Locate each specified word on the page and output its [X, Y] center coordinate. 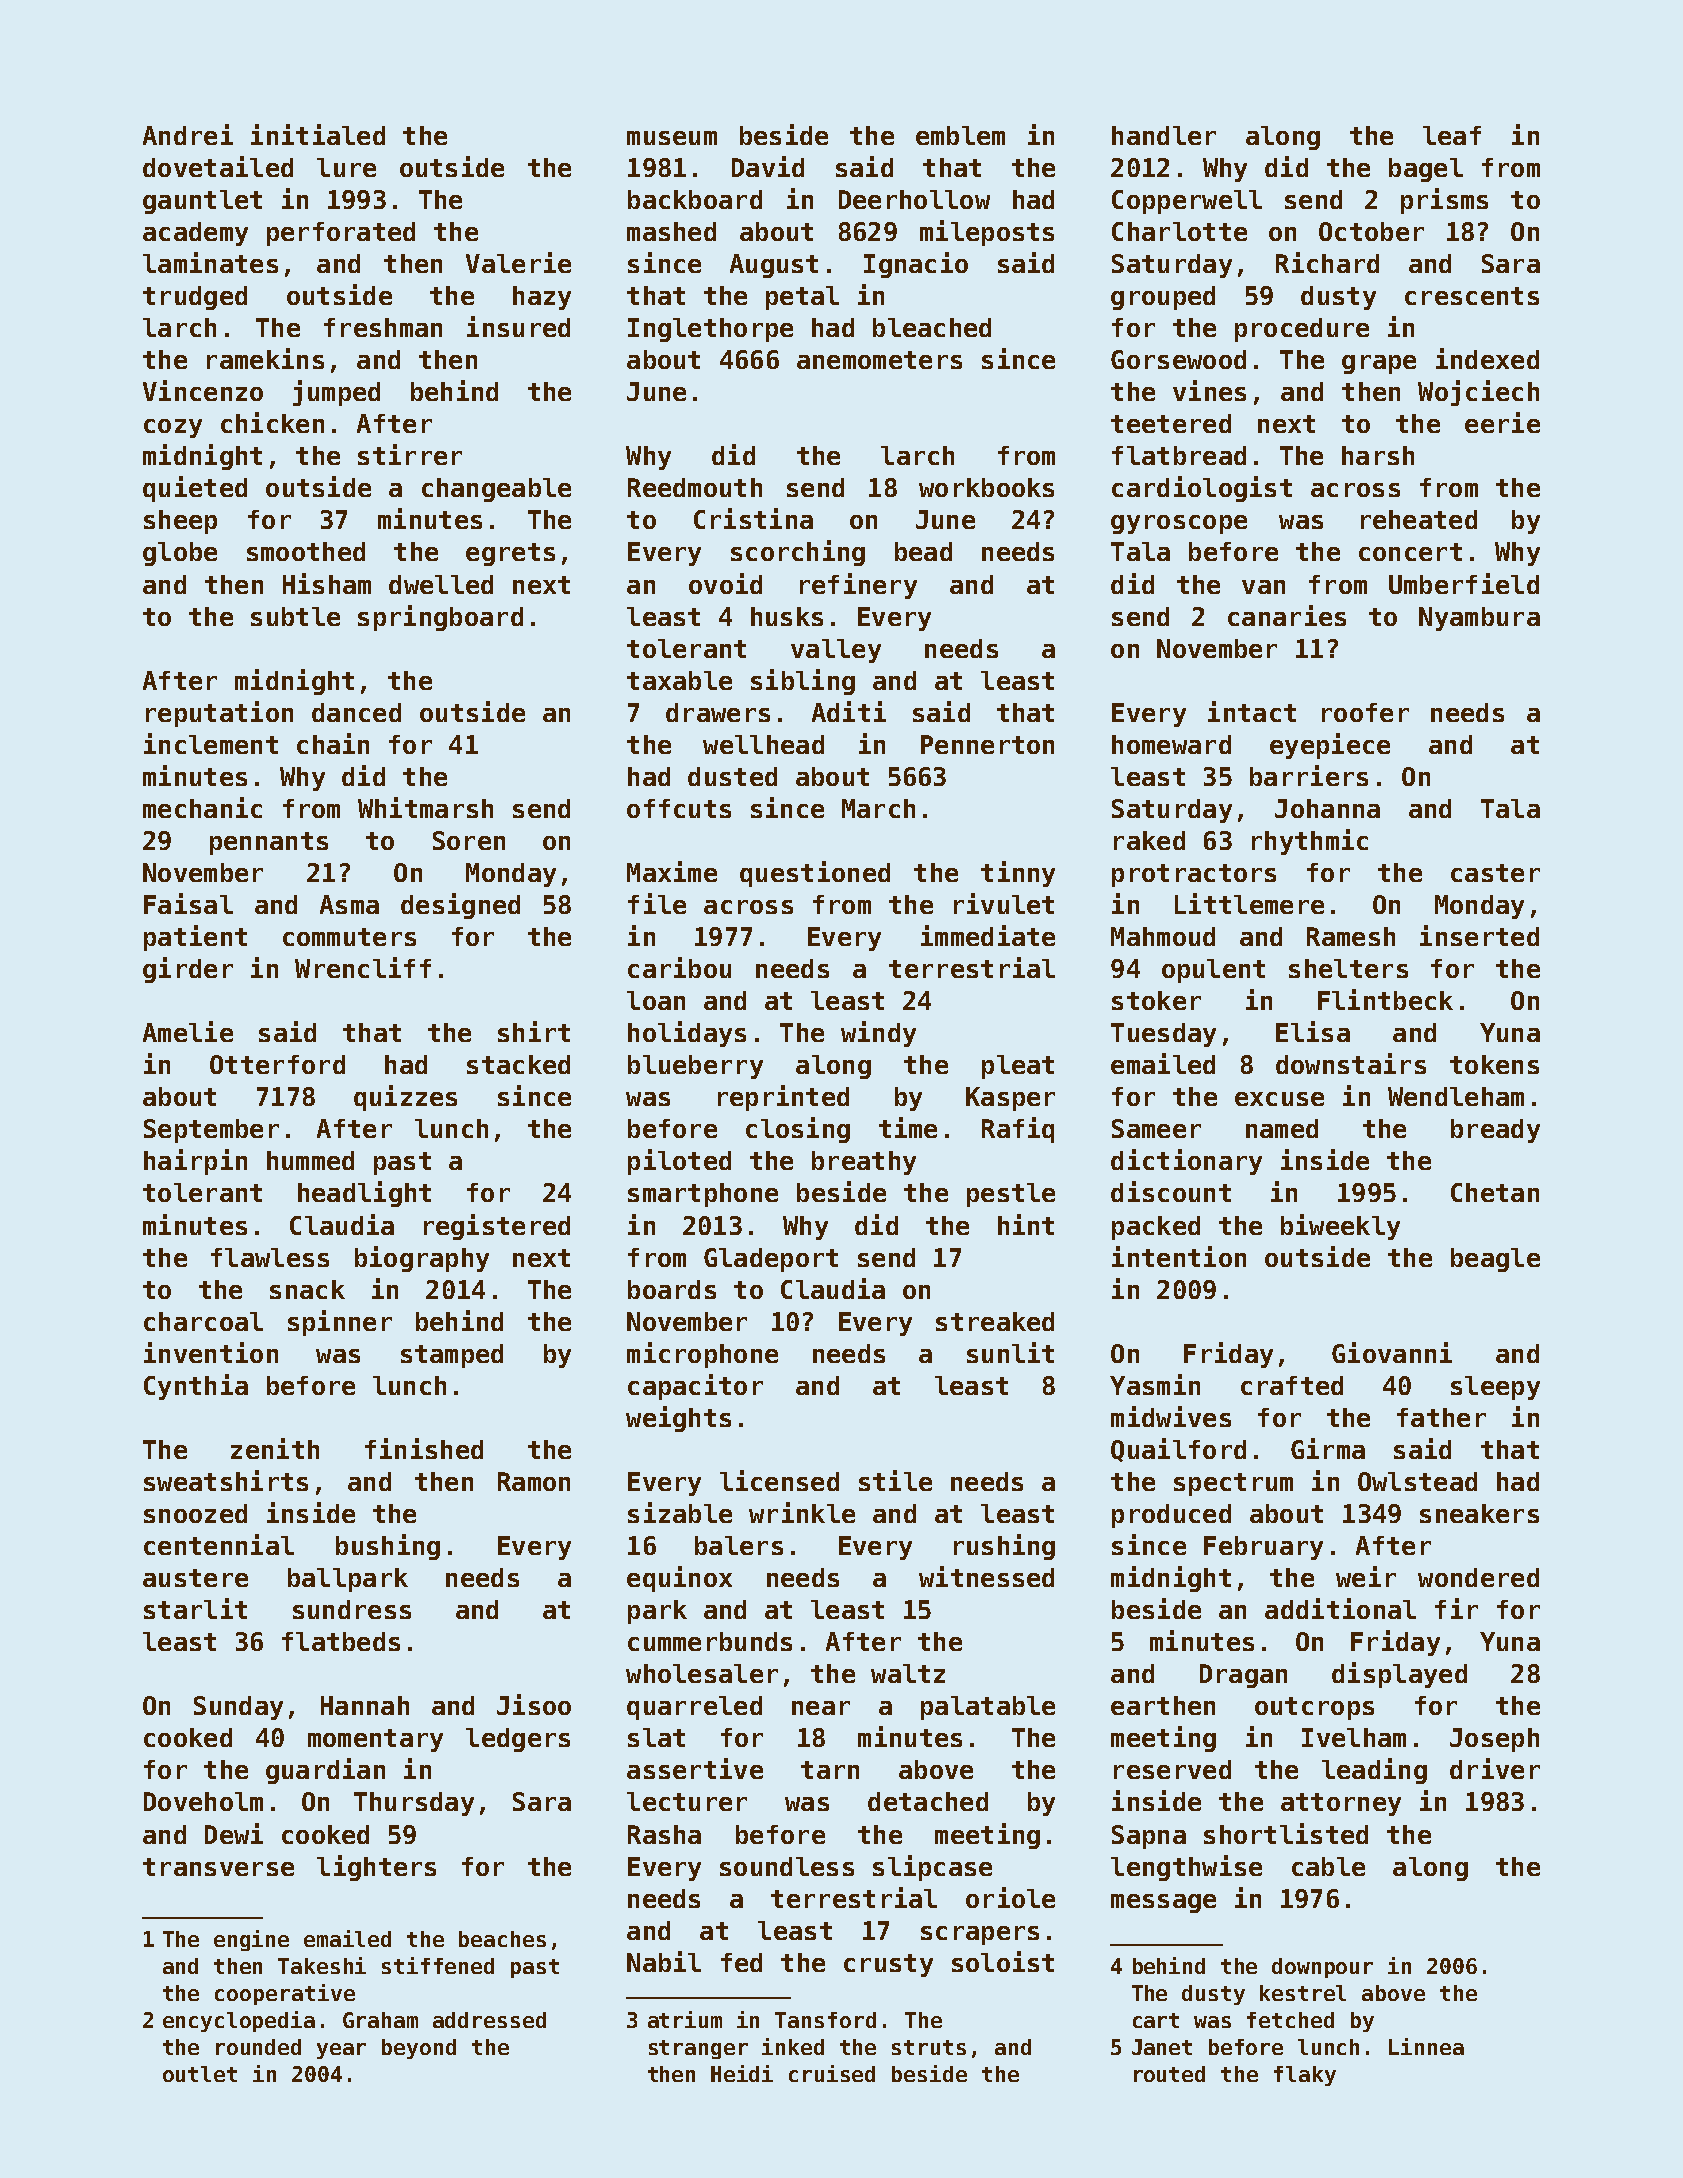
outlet [200, 2074]
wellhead [763, 744]
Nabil [664, 1961]
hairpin [195, 1162]
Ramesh [1351, 936]
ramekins [265, 358]
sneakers [1479, 1513]
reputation [219, 714]
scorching [798, 553]
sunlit [1010, 1352]
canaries [1287, 615]
